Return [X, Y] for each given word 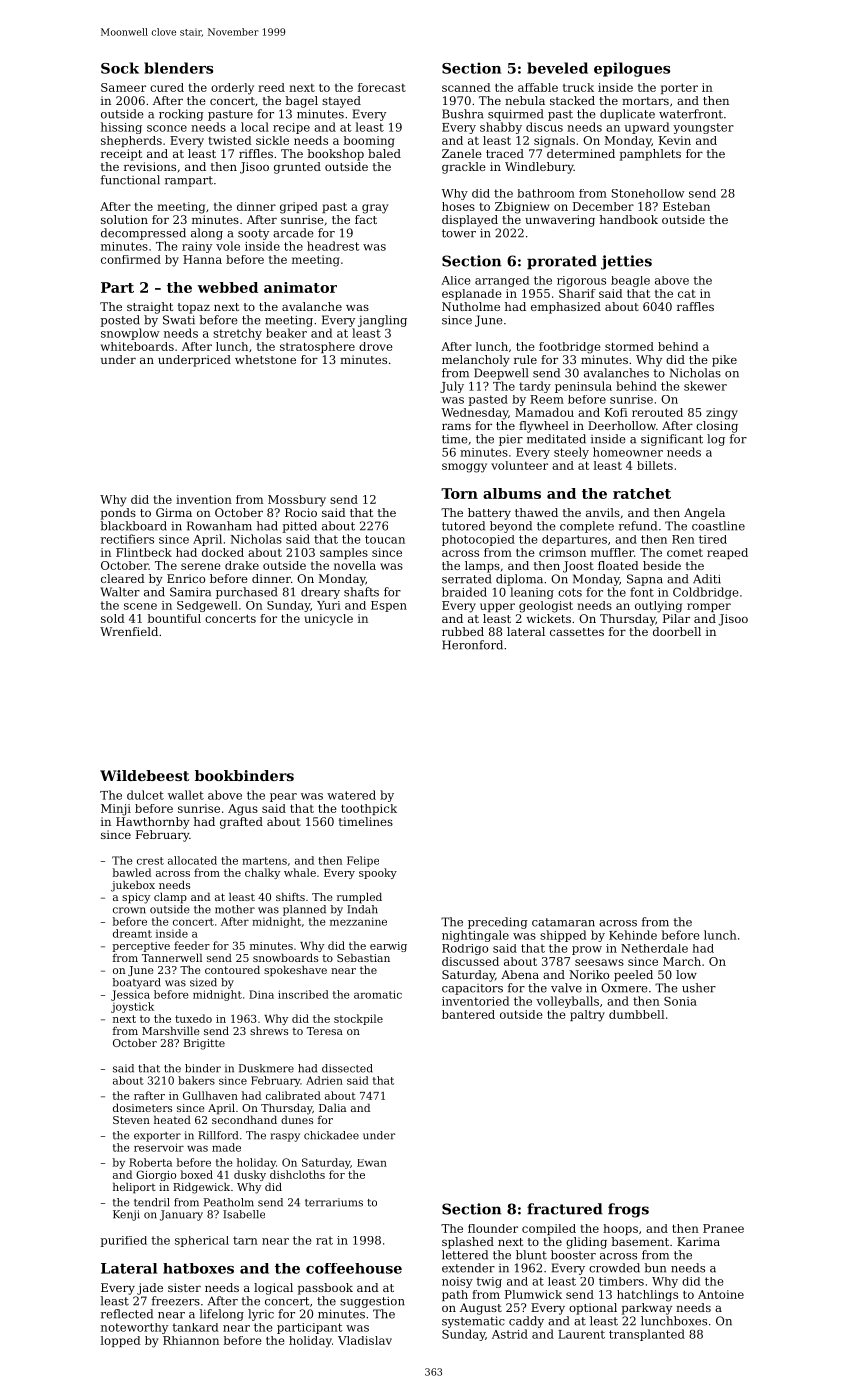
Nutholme [471, 306]
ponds [118, 514]
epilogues [632, 69]
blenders [178, 68]
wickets [548, 618]
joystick [132, 1007]
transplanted [647, 1335]
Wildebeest [144, 775]
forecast [382, 87]
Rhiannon [191, 1340]
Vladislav [365, 1340]
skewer [705, 386]
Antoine [721, 1294]
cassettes [577, 632]
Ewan [372, 1163]
